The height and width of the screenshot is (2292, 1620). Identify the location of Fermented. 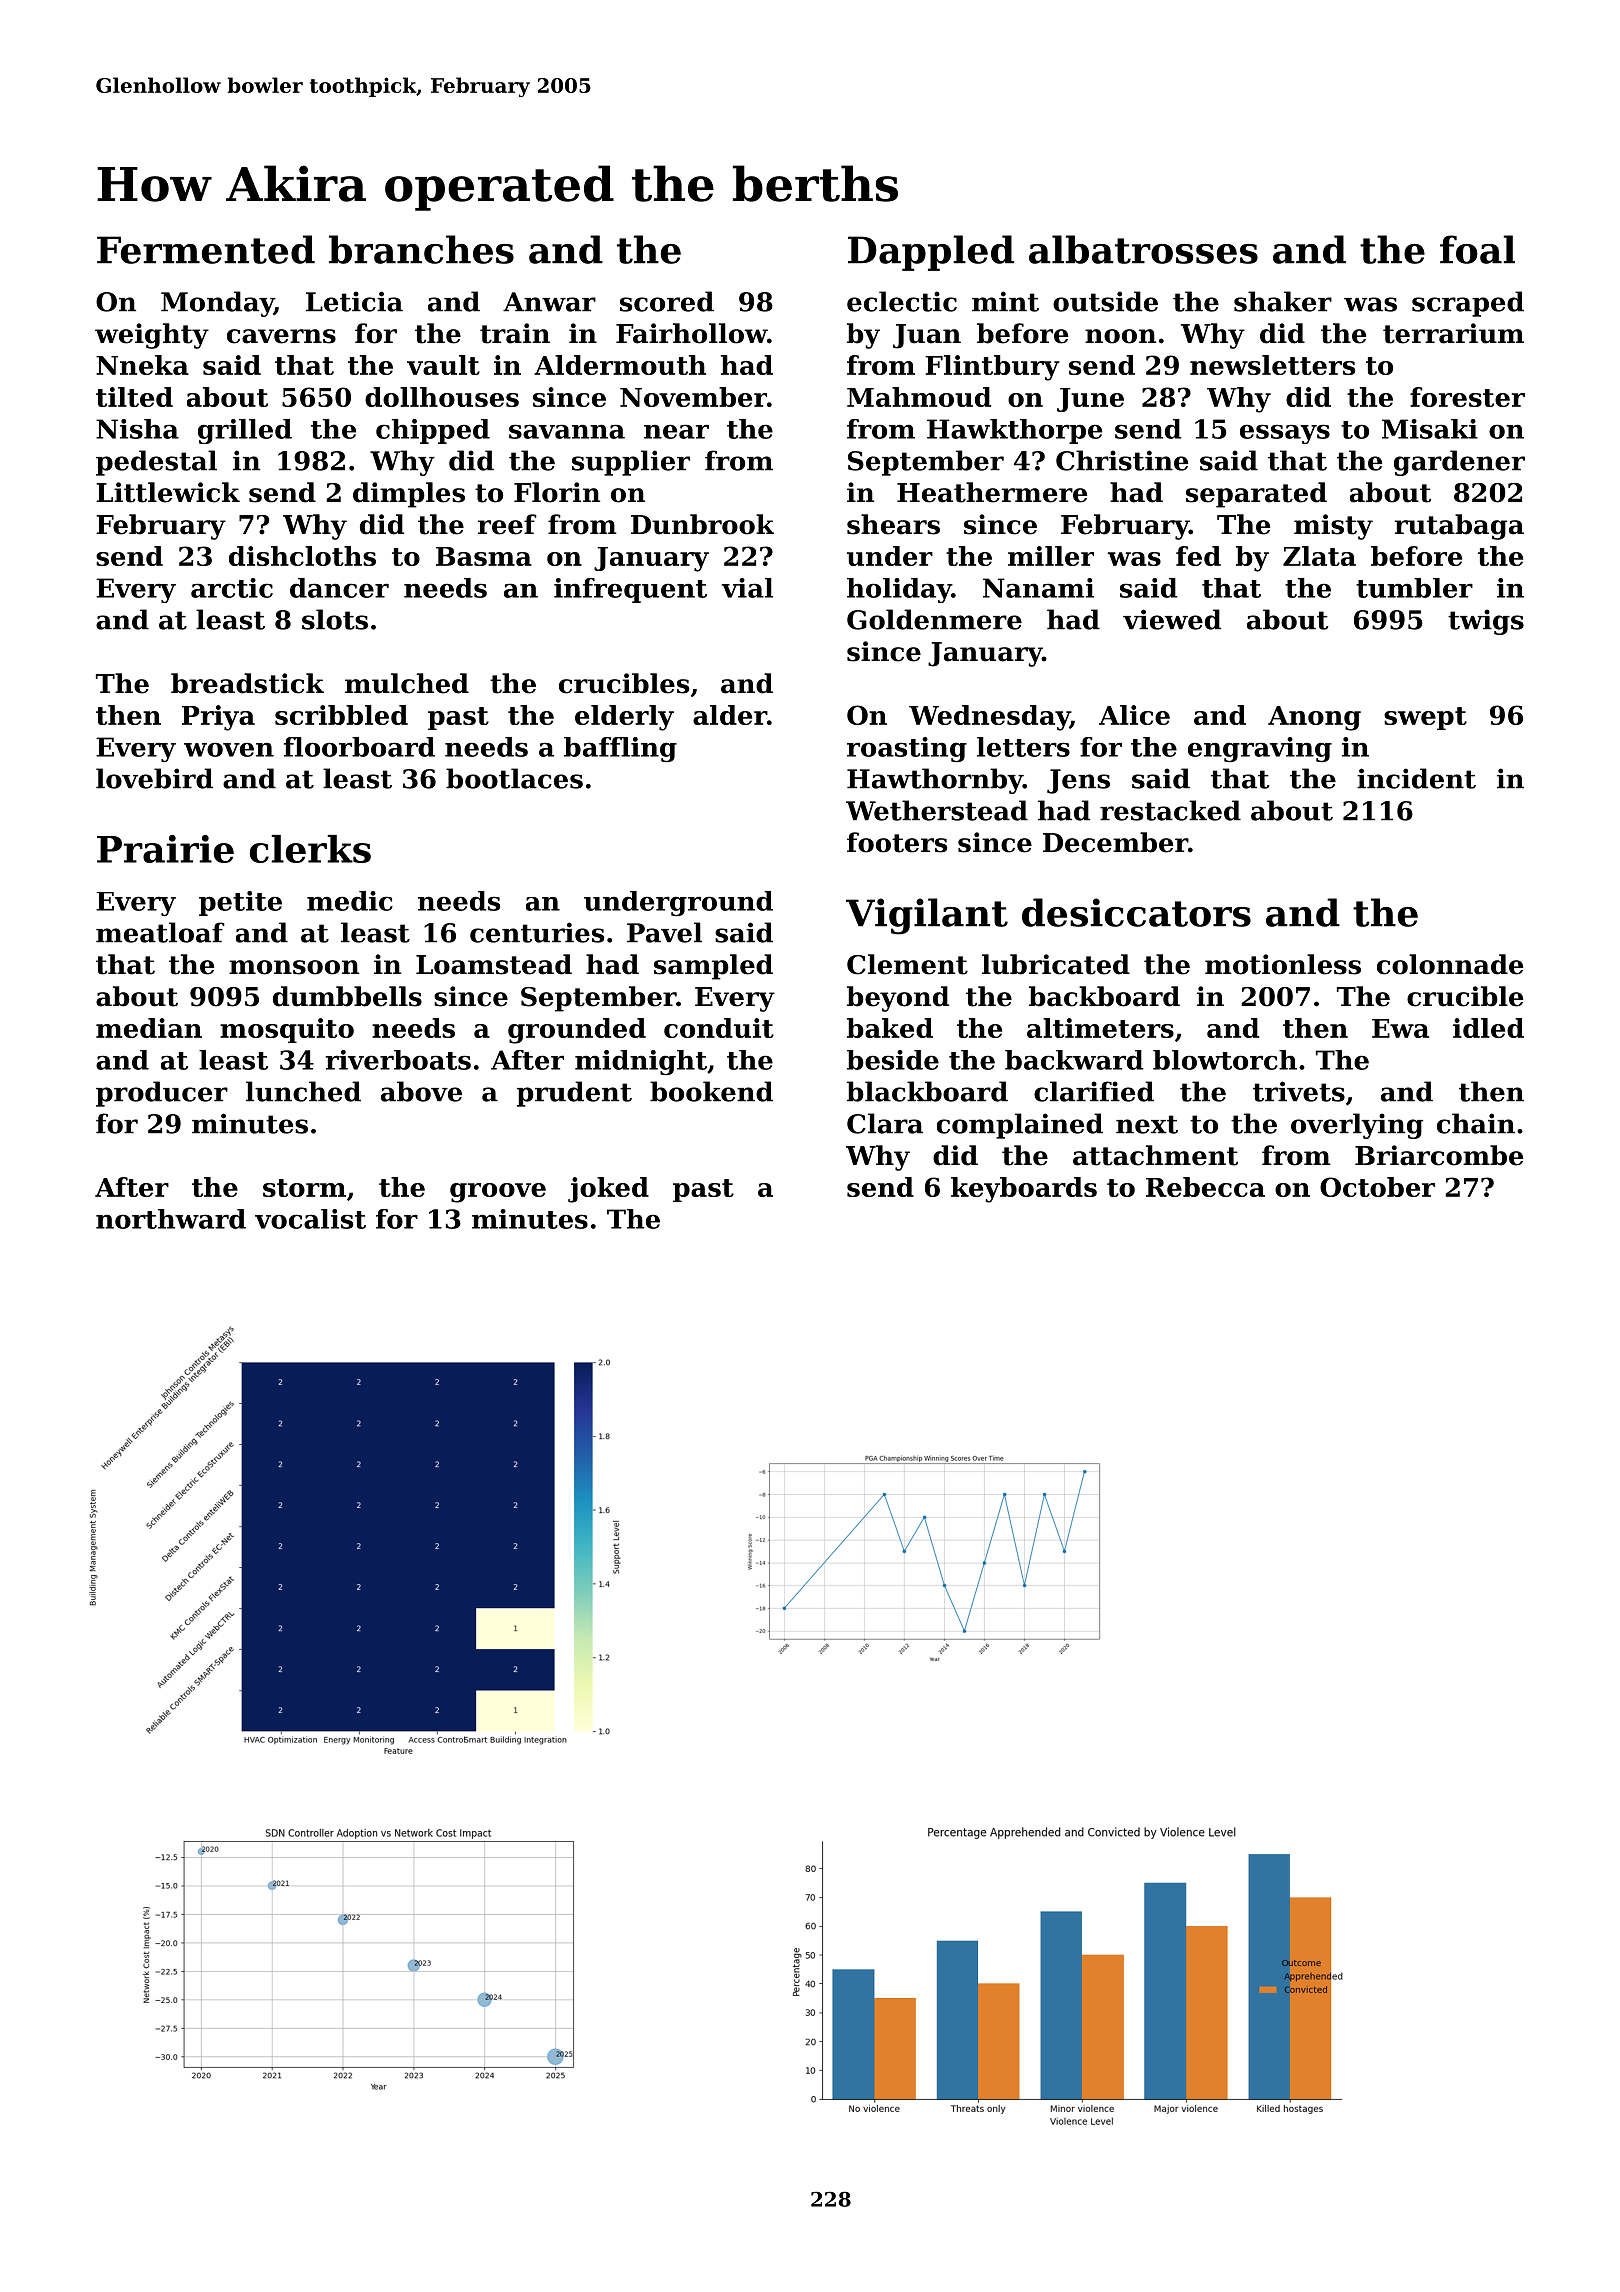
(206, 249).
